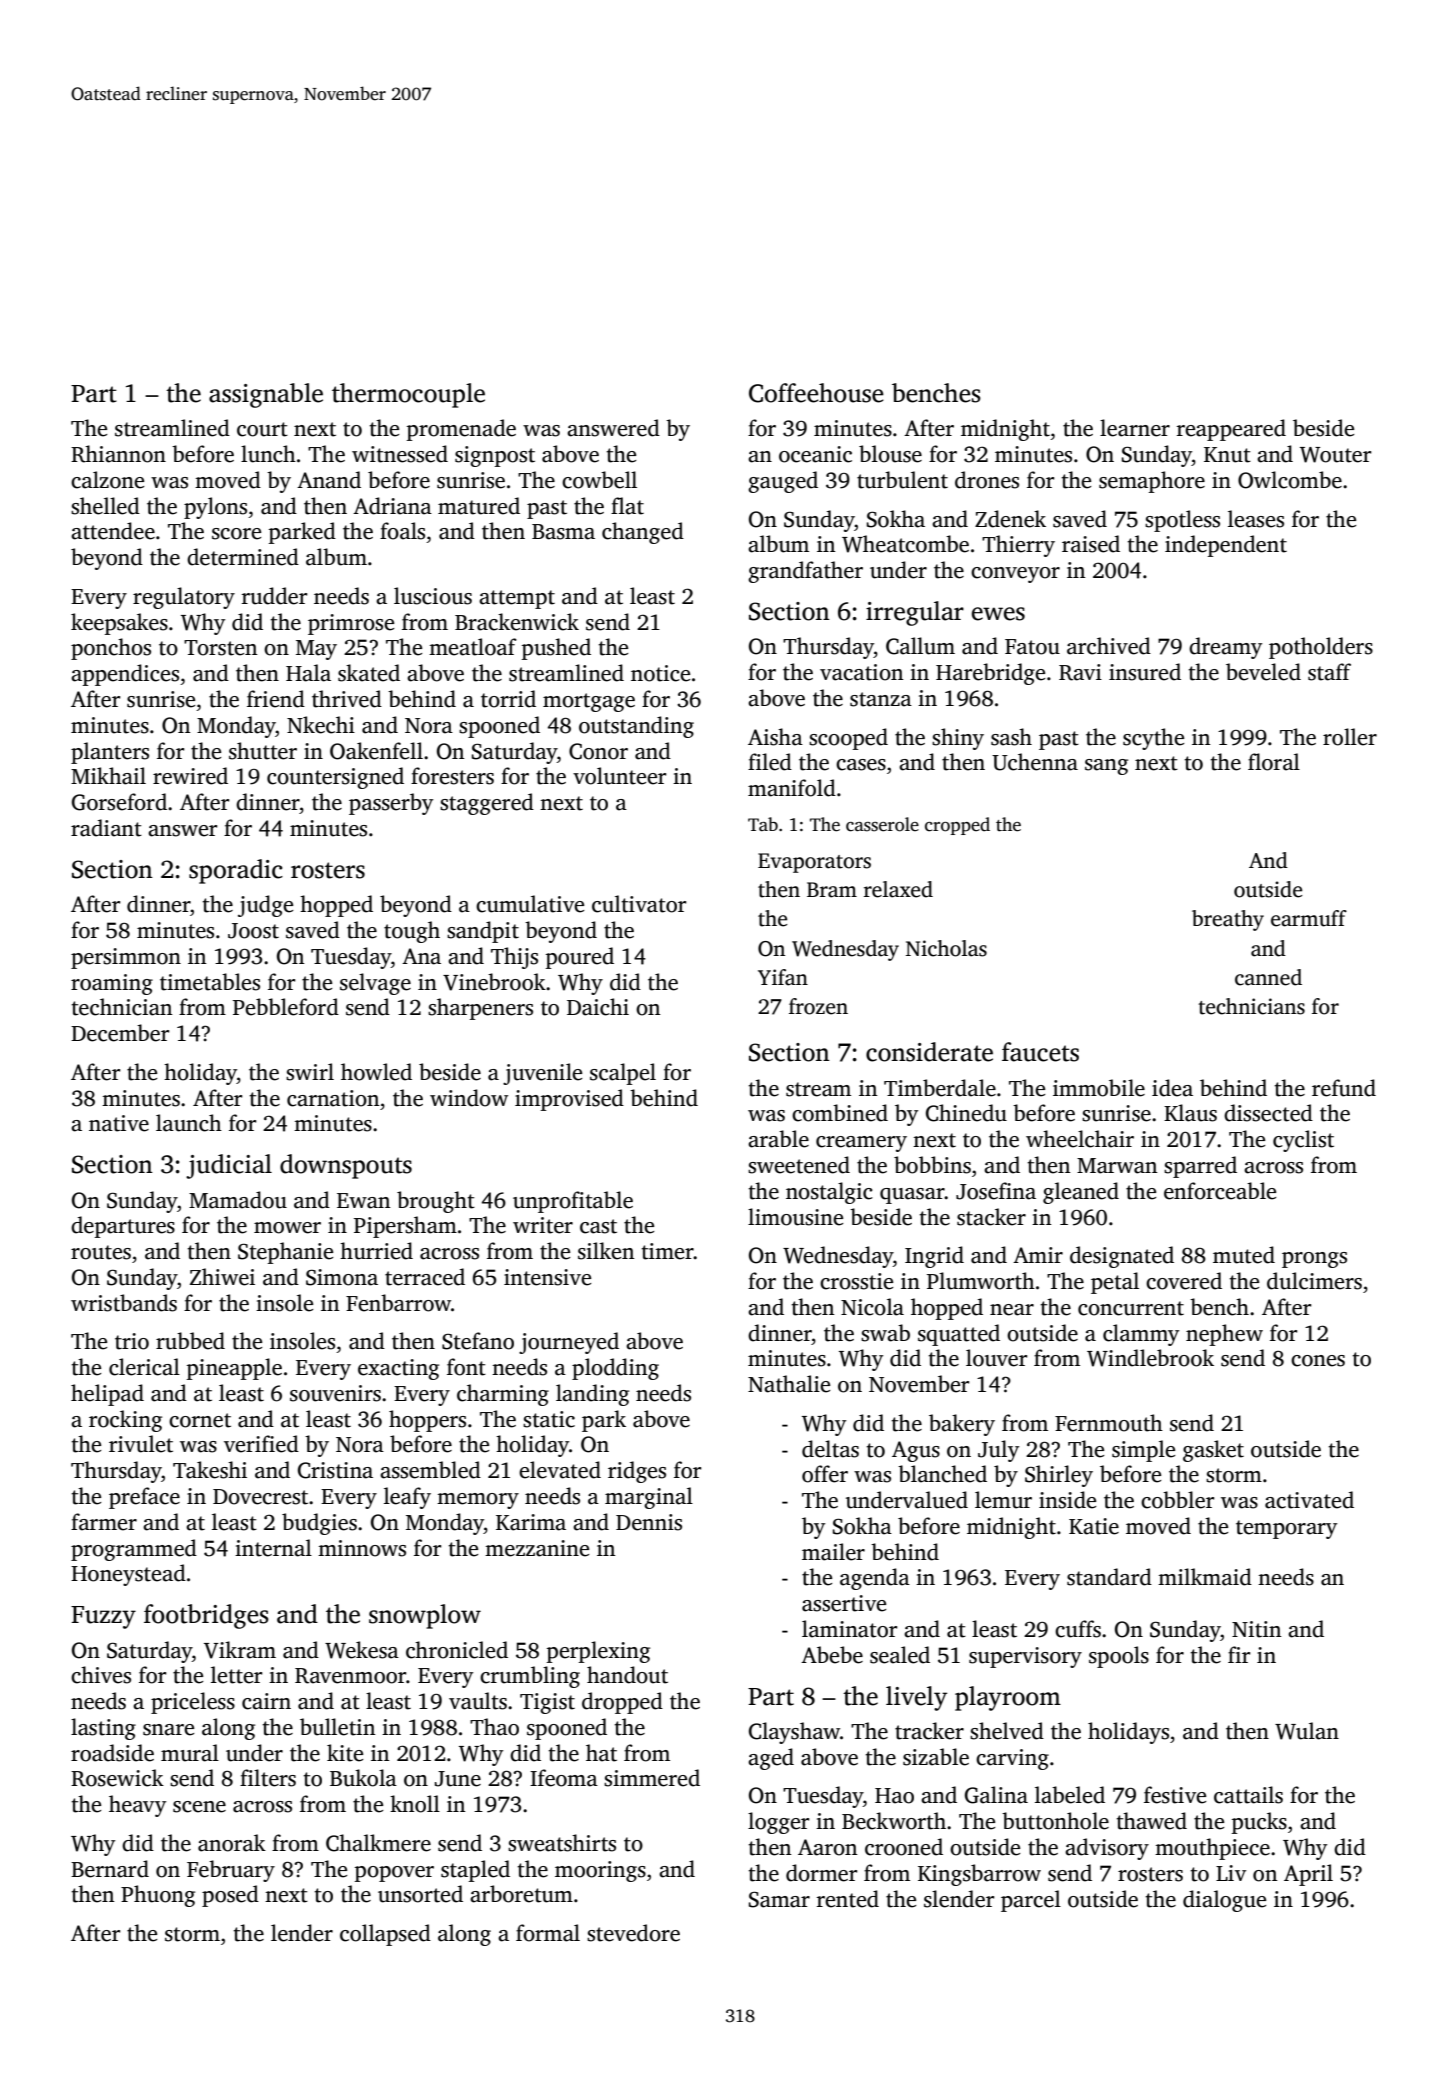 This document has height=2100, width=1450. I want to click on formal, so click(548, 1933).
